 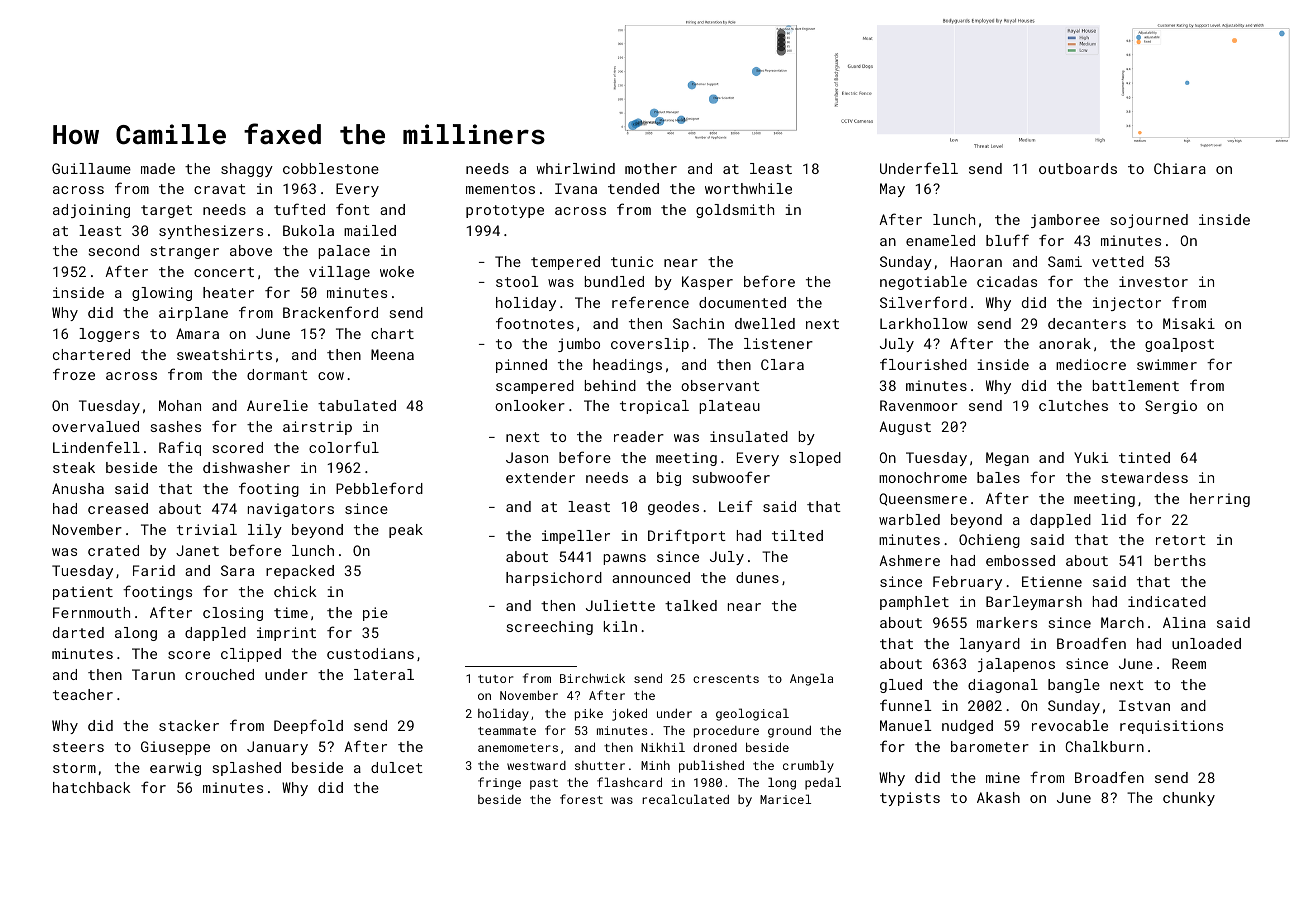 I want to click on patient, so click(x=83, y=593).
